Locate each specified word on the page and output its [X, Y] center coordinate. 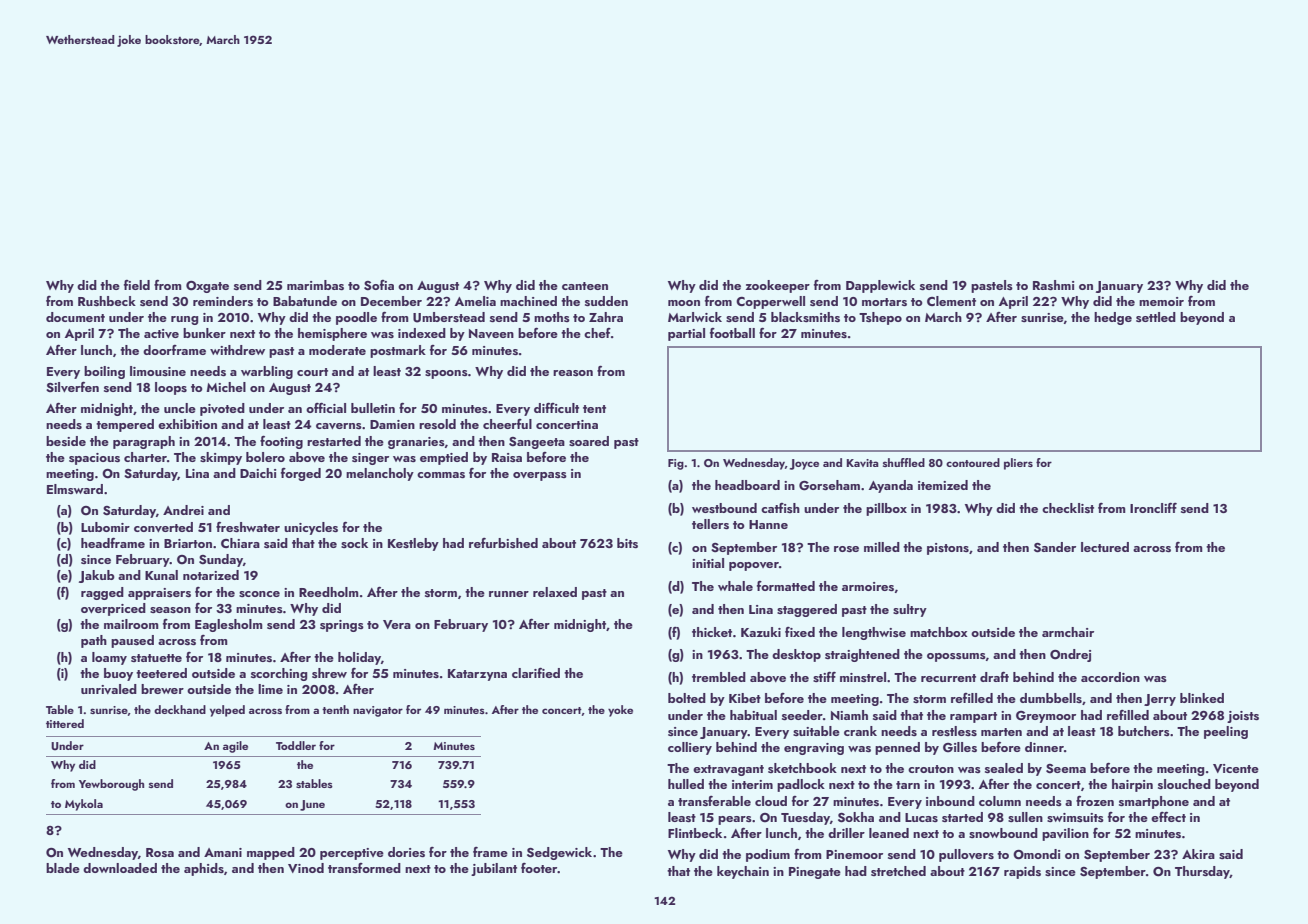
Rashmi [1053, 285]
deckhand [180, 709]
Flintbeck [695, 833]
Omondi [1036, 854]
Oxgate [207, 287]
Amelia [475, 301]
